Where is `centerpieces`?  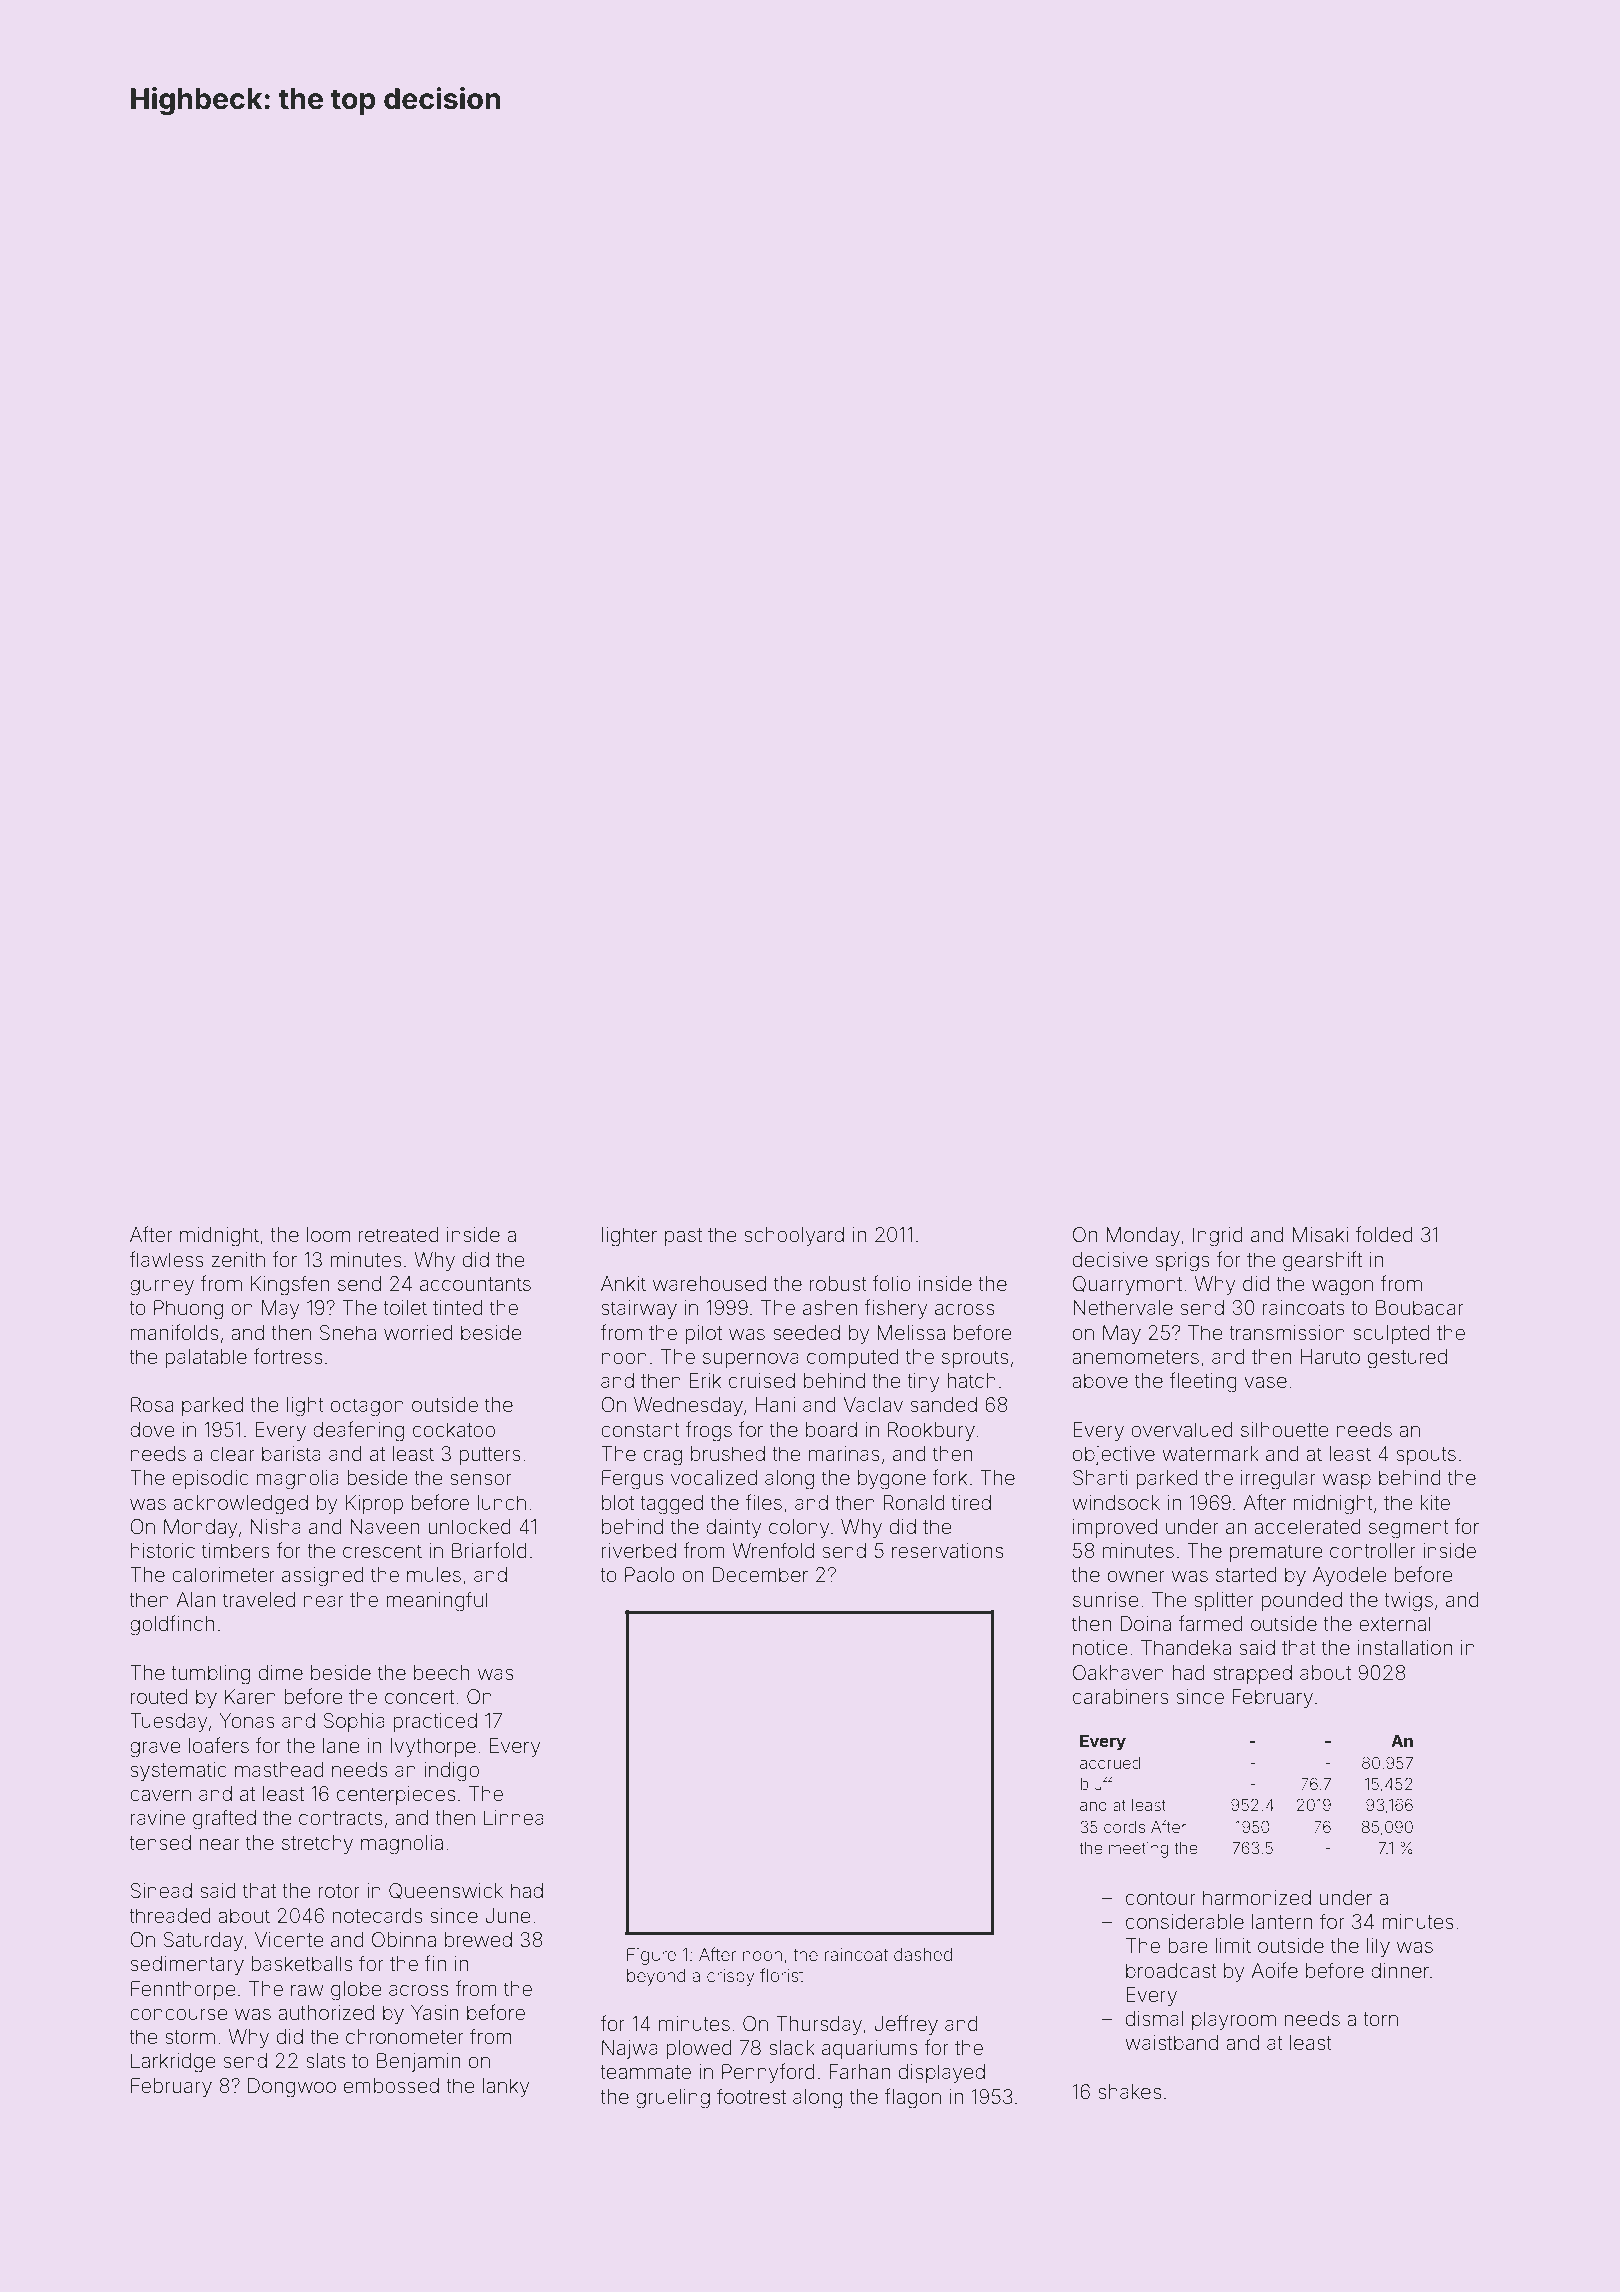
centerpieces is located at coordinates (396, 1795).
